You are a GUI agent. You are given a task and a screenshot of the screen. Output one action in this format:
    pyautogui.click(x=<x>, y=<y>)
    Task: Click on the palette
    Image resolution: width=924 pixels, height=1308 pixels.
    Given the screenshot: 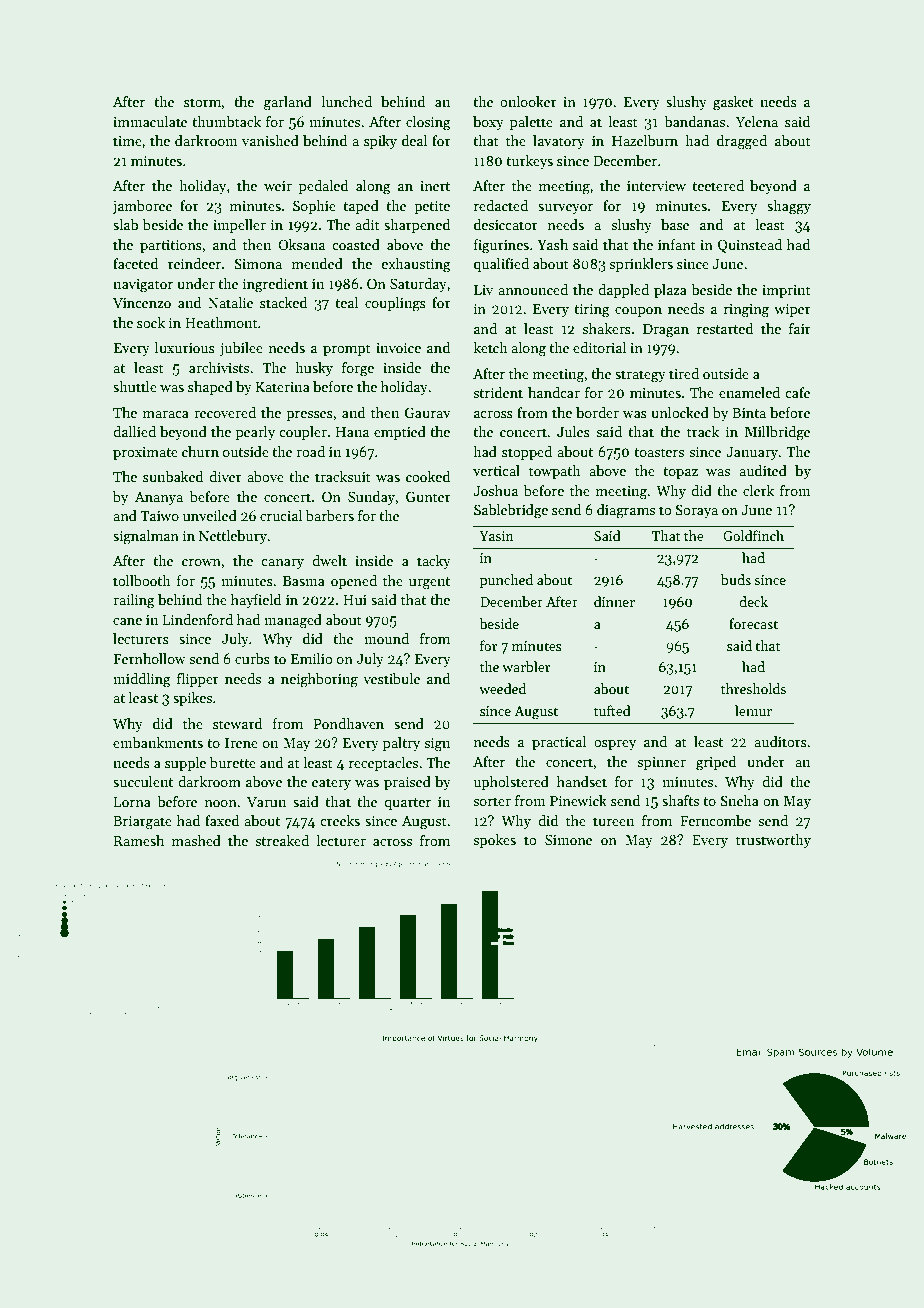 What is the action you would take?
    pyautogui.click(x=531, y=123)
